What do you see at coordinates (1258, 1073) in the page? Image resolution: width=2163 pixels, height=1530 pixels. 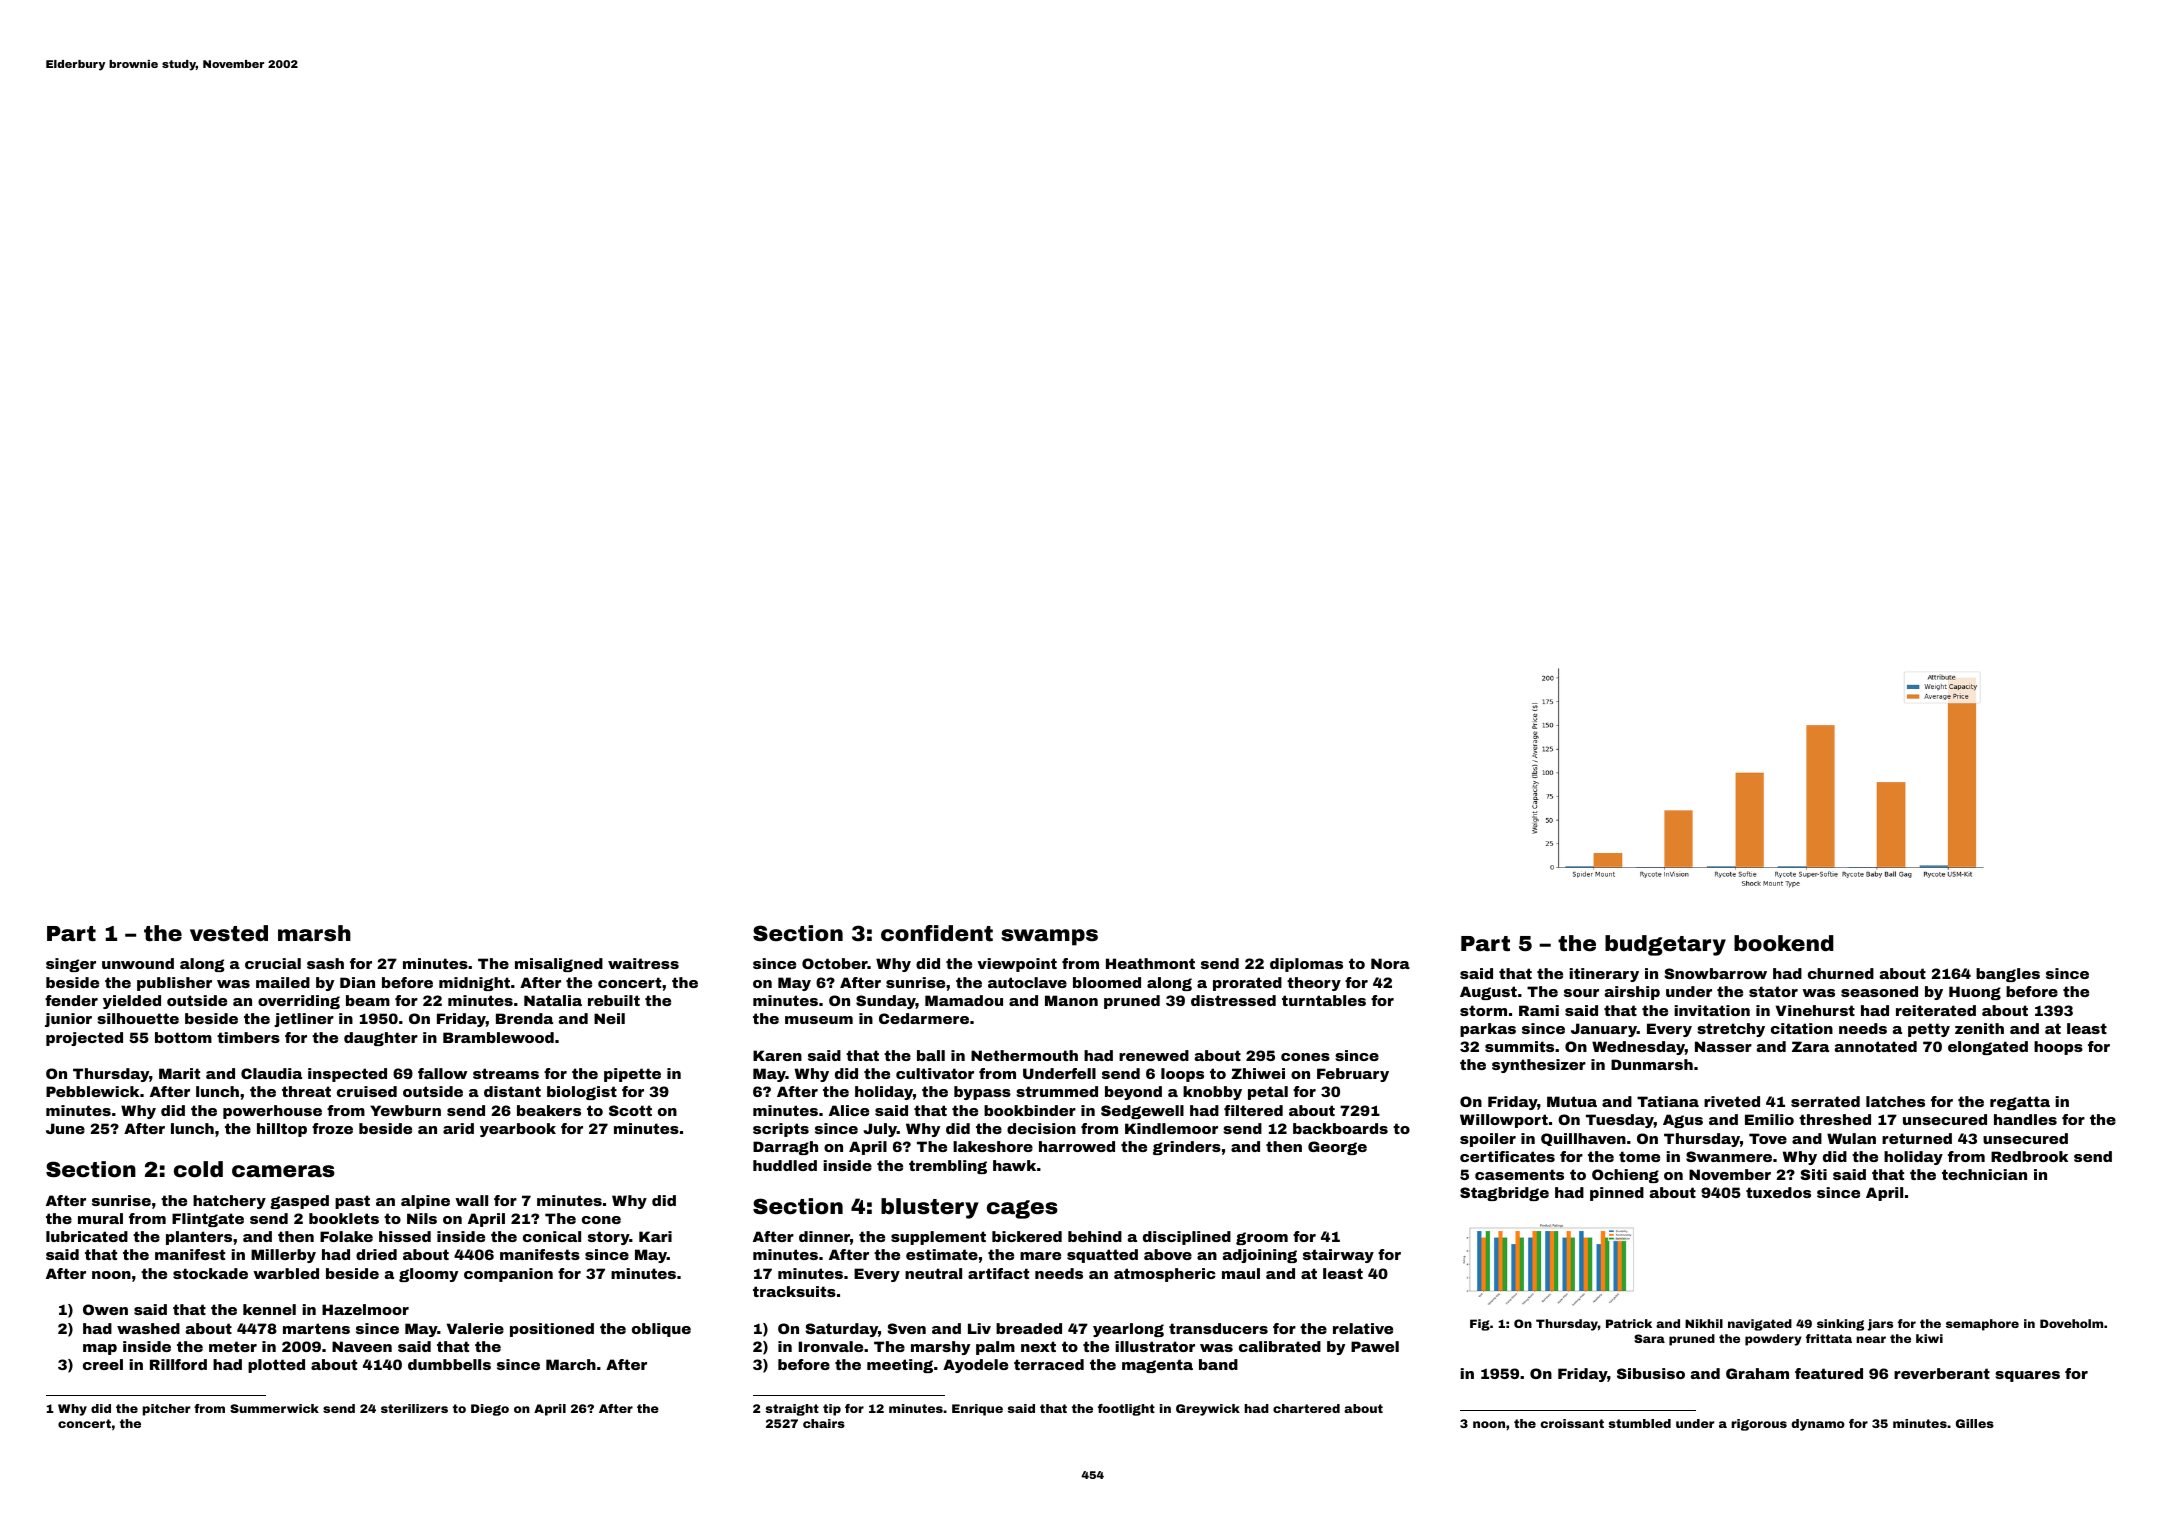 I see `Zhiwei` at bounding box center [1258, 1073].
